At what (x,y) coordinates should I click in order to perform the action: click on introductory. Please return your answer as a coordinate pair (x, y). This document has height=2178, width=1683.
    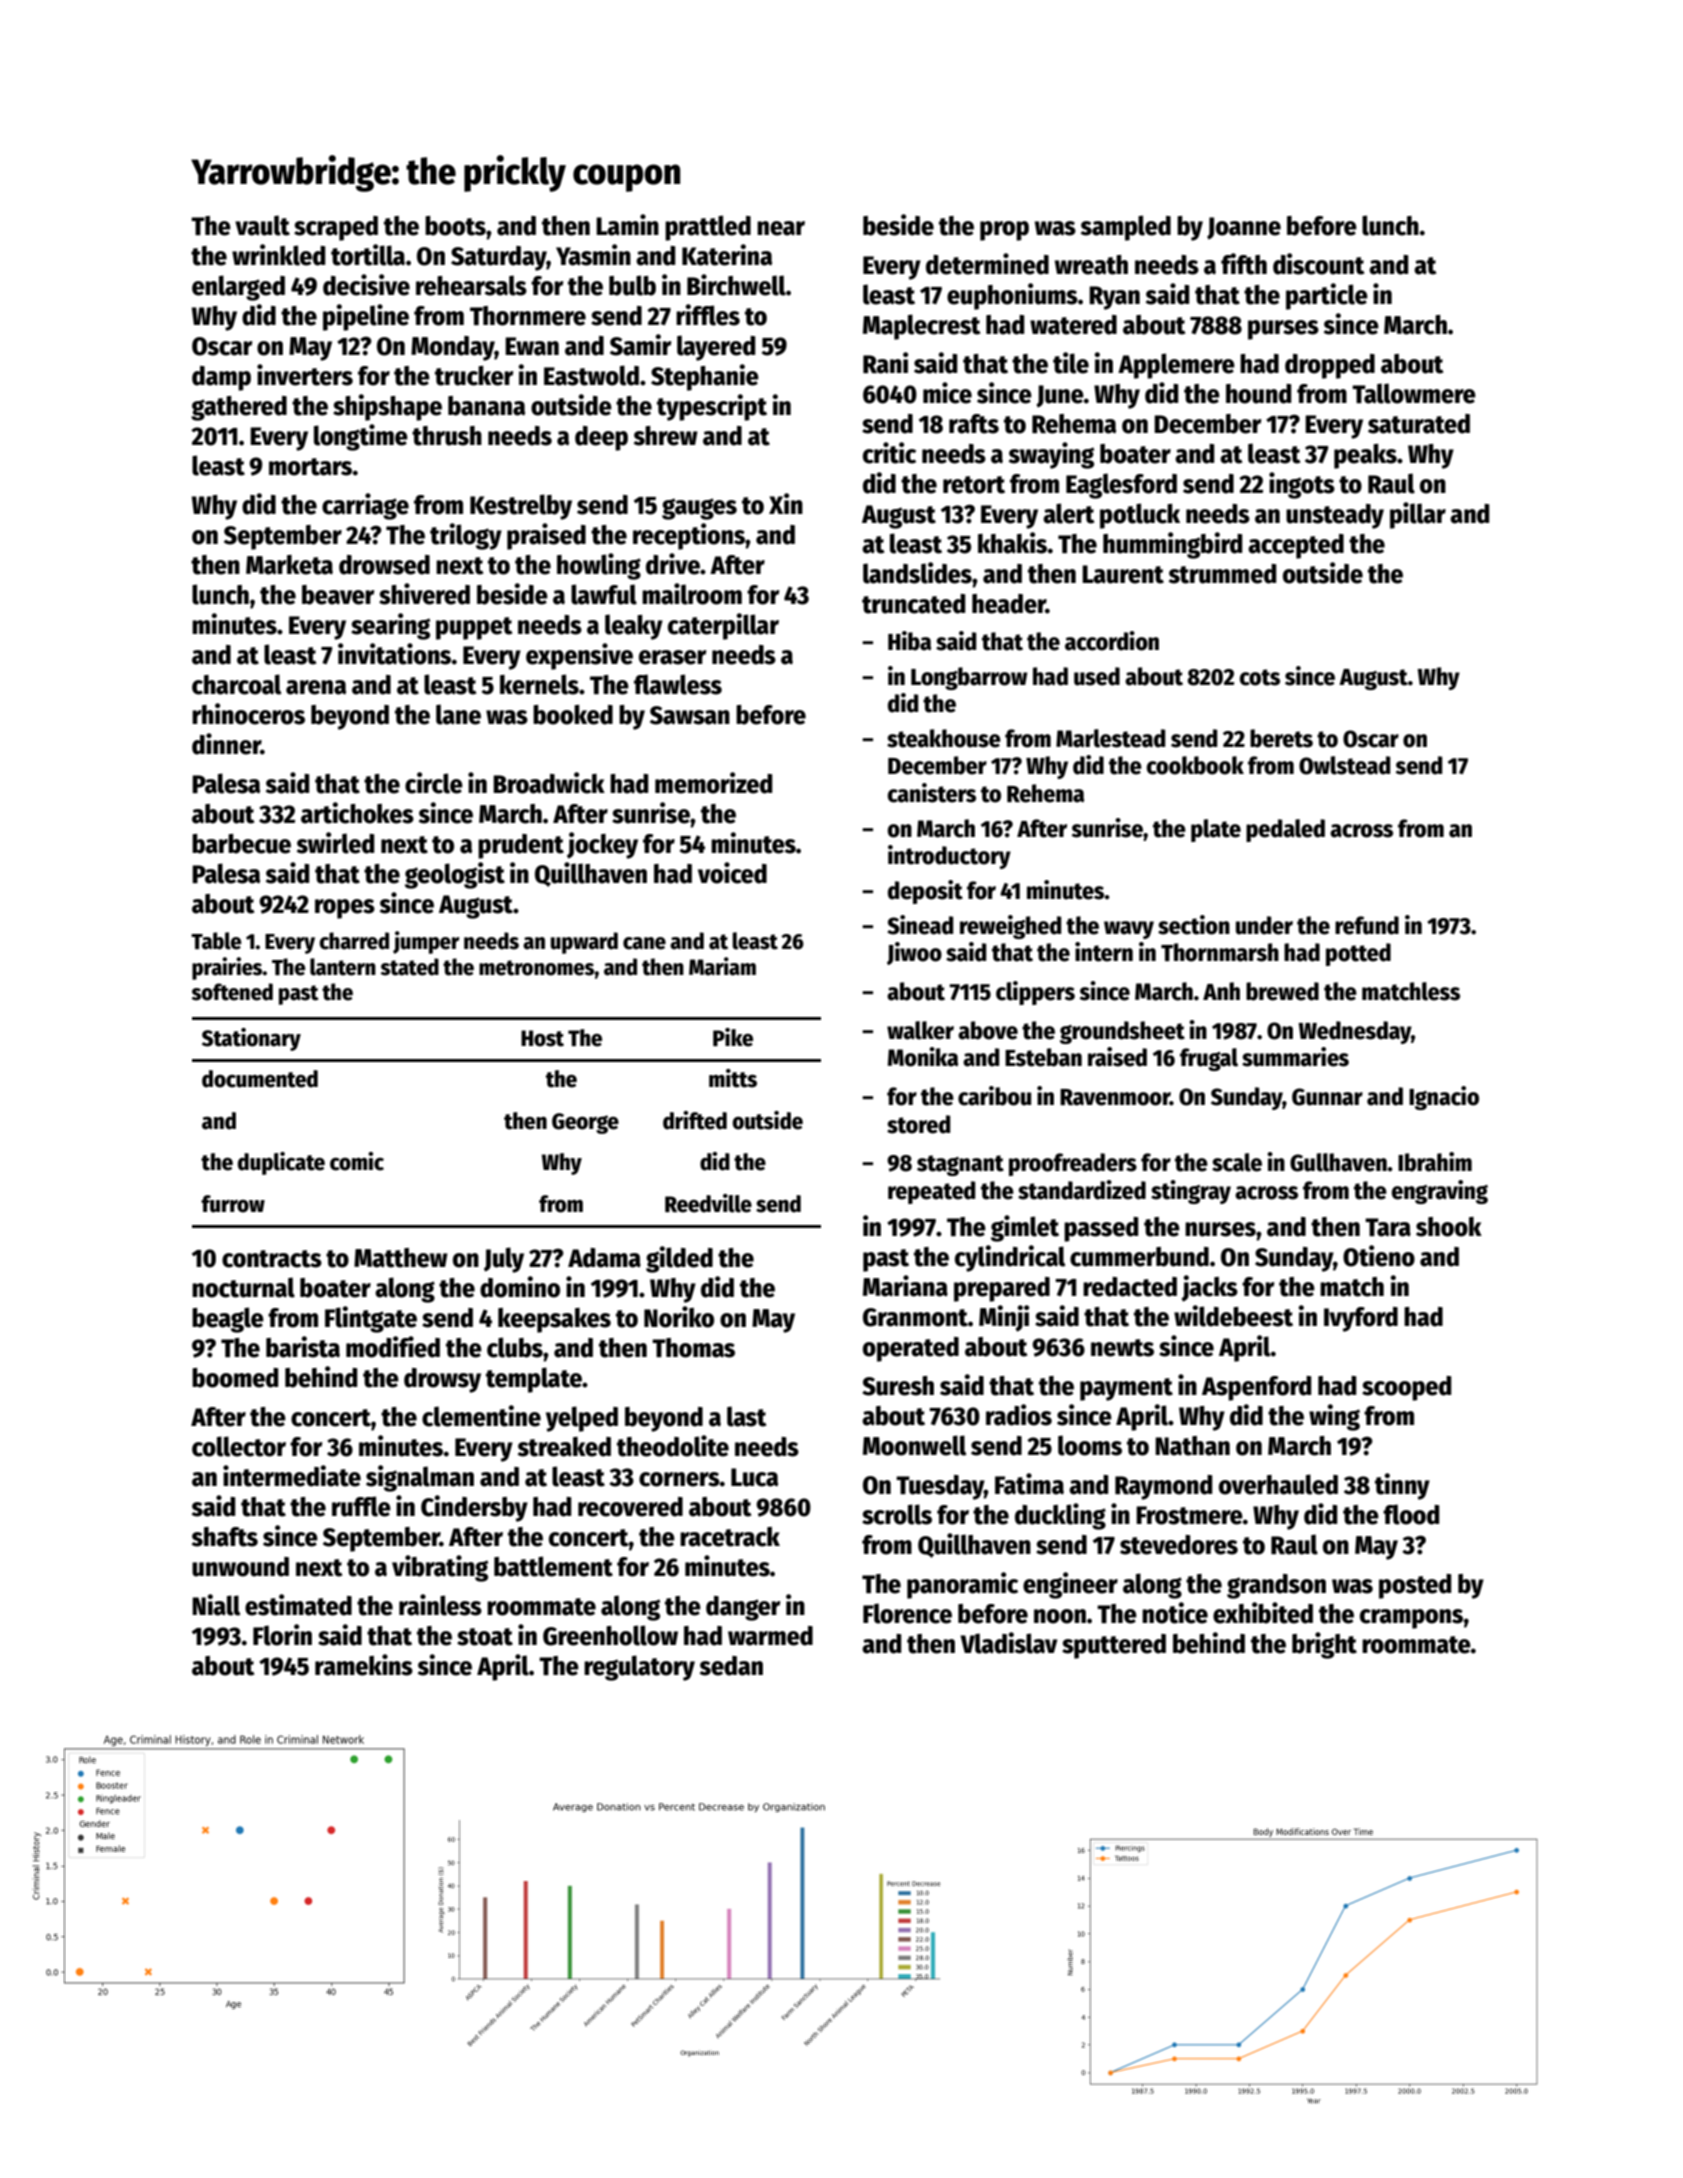
    Looking at the image, I should click on (949, 857).
